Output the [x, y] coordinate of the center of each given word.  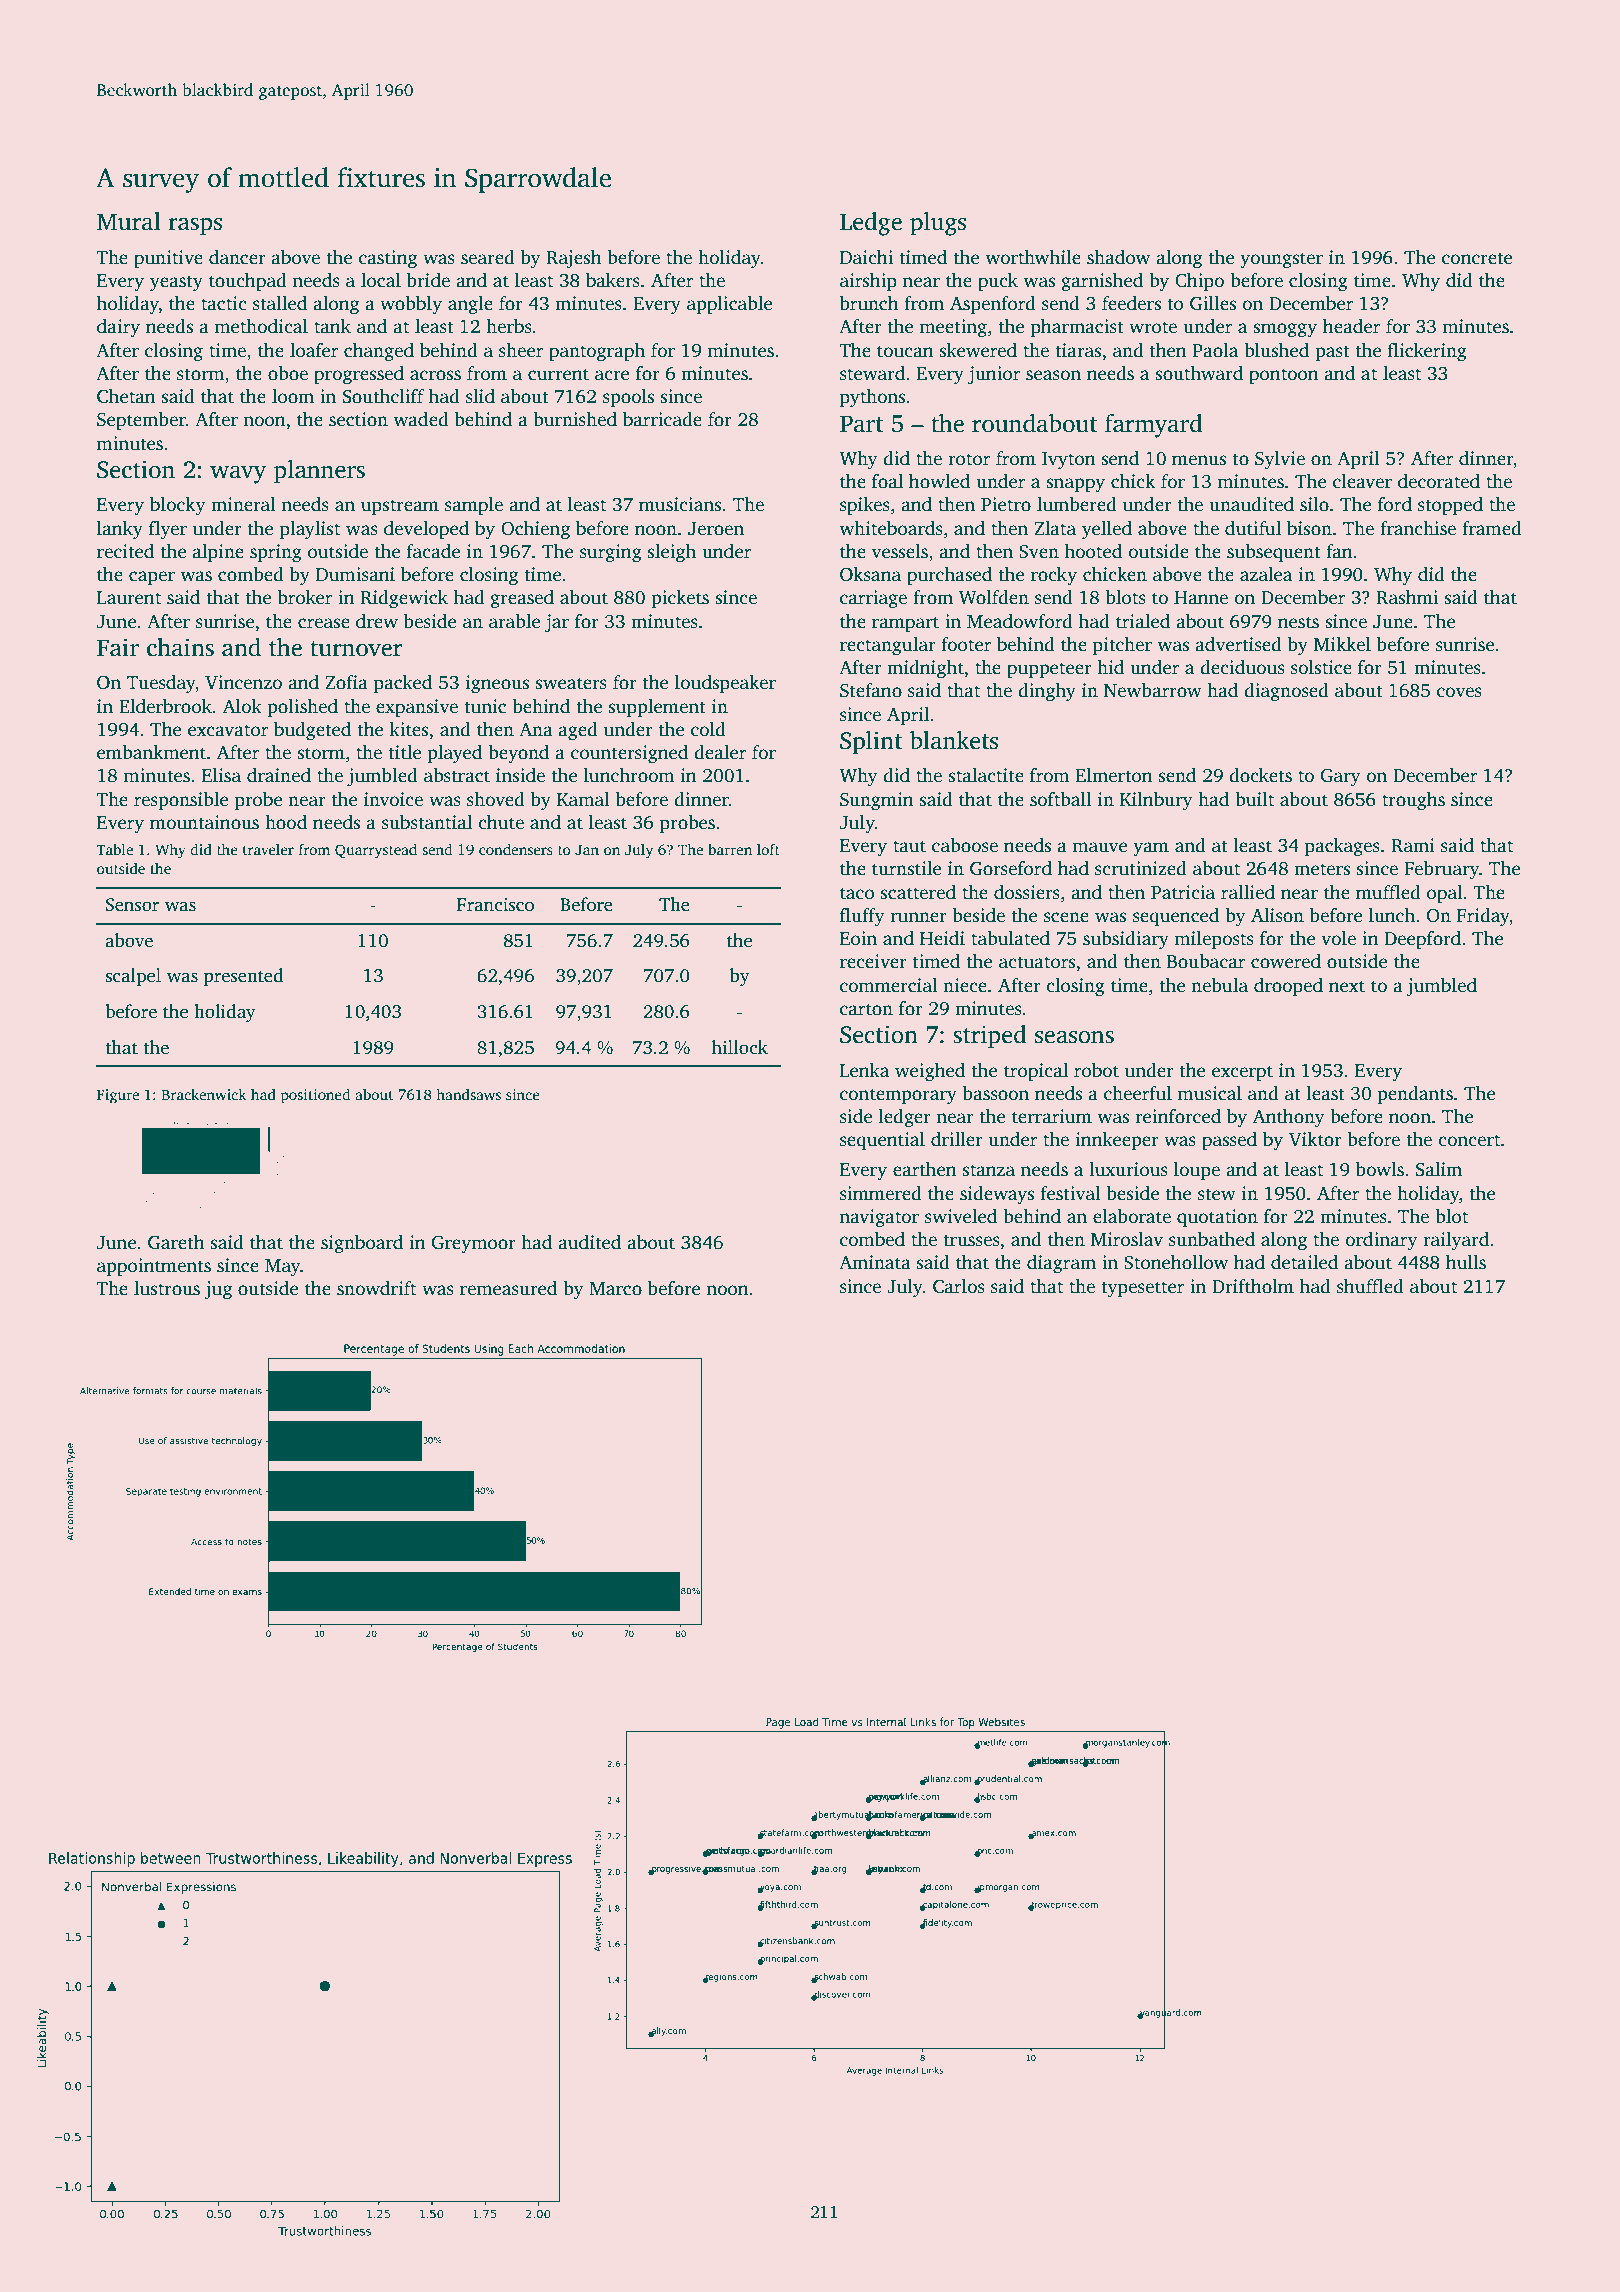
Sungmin [877, 801]
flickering [1427, 352]
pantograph [597, 352]
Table [114, 849]
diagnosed [1287, 692]
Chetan [126, 396]
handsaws [469, 1094]
